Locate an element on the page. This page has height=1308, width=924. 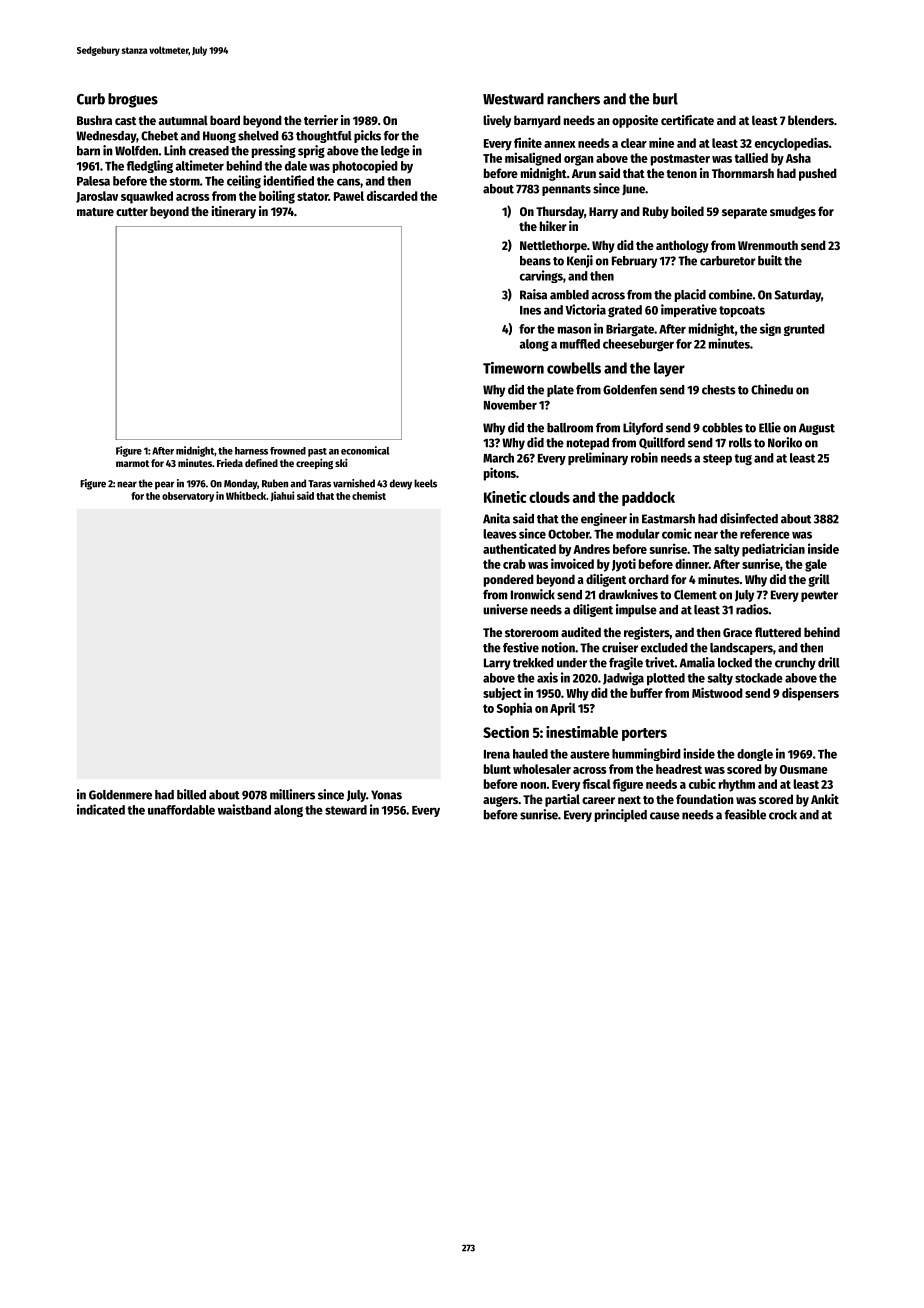
itinerary is located at coordinates (234, 212).
